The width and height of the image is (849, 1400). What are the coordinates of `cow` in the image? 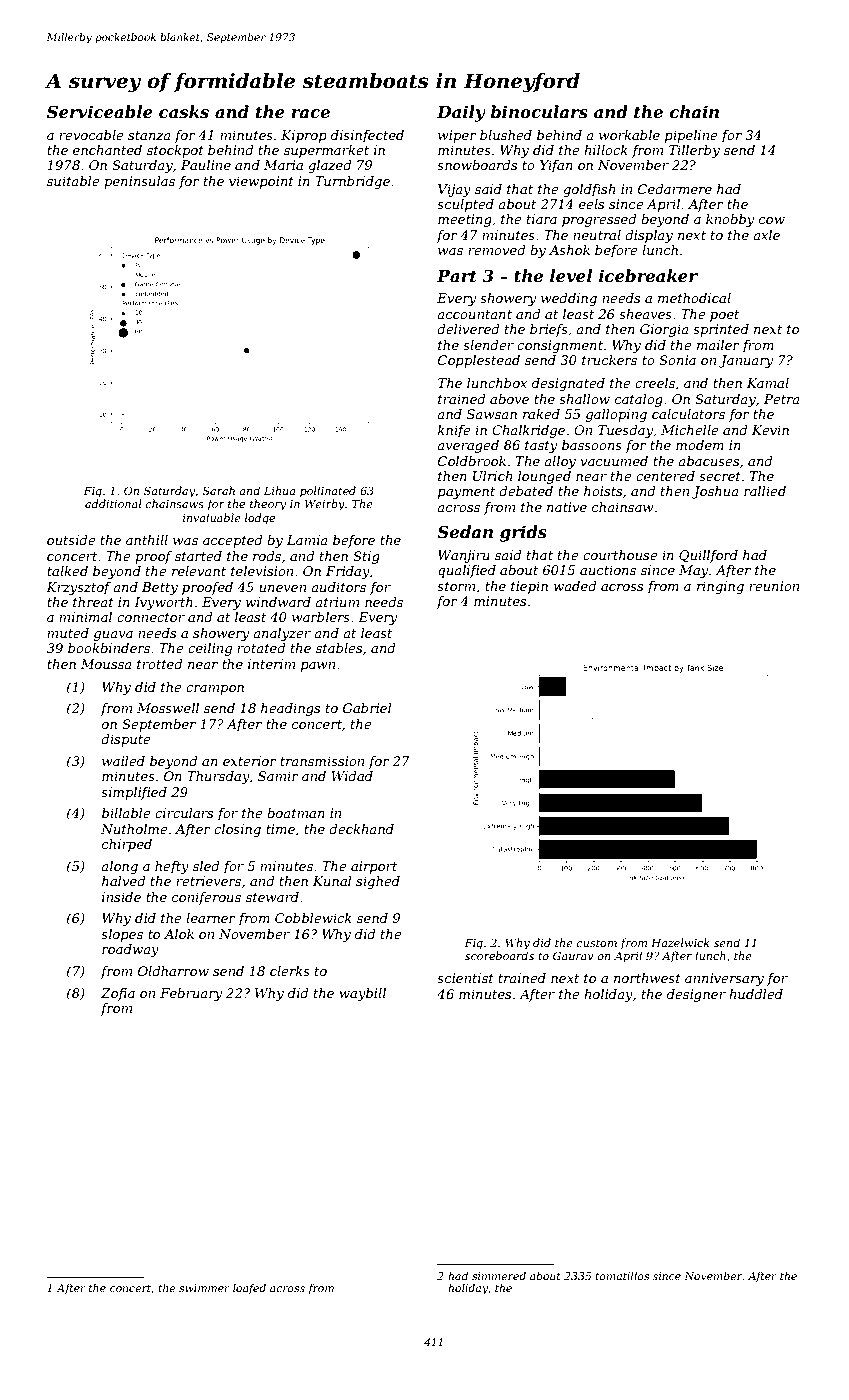 It's located at (772, 220).
